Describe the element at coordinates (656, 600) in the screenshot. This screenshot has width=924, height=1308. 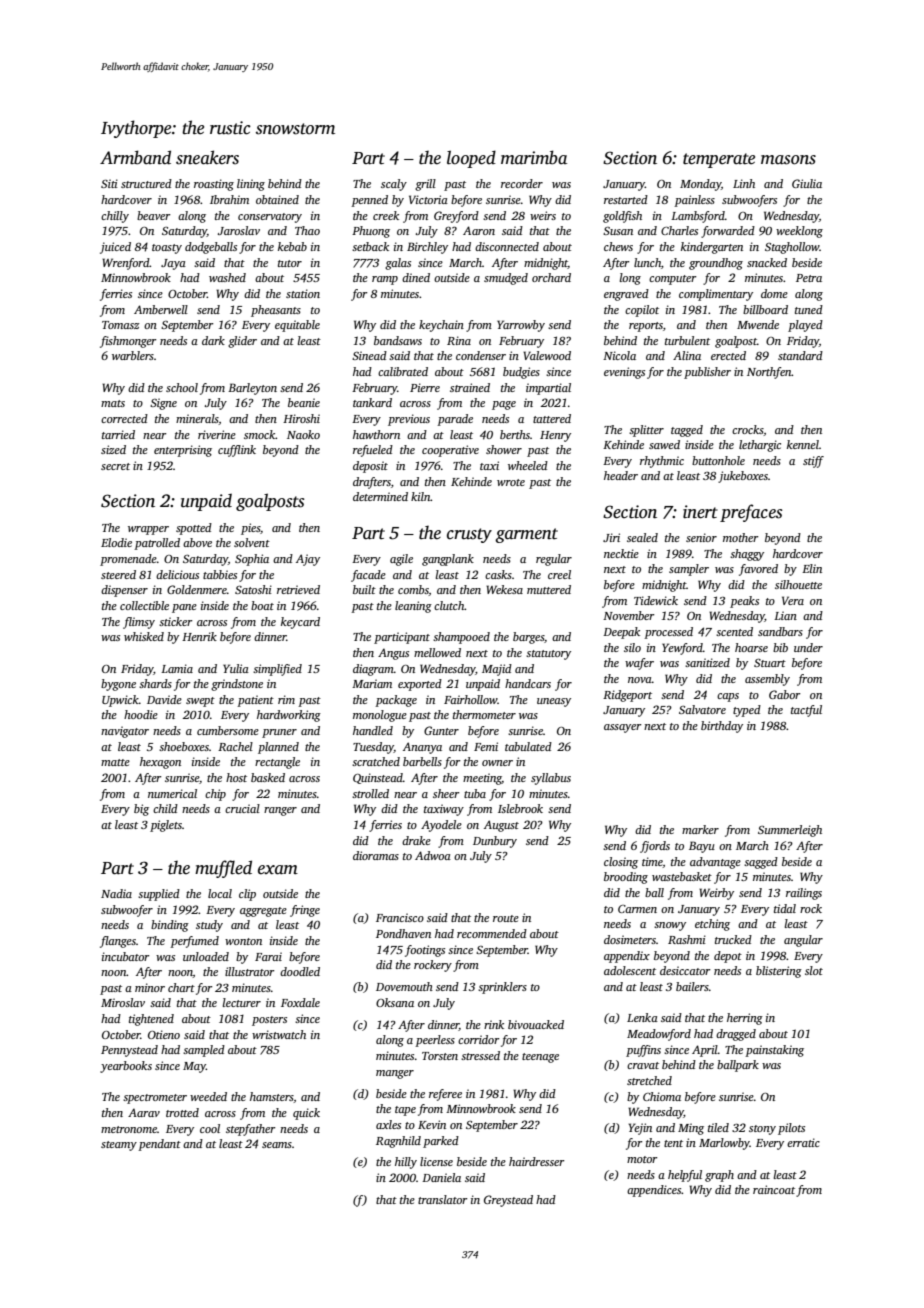
I see `Tidewick` at that location.
